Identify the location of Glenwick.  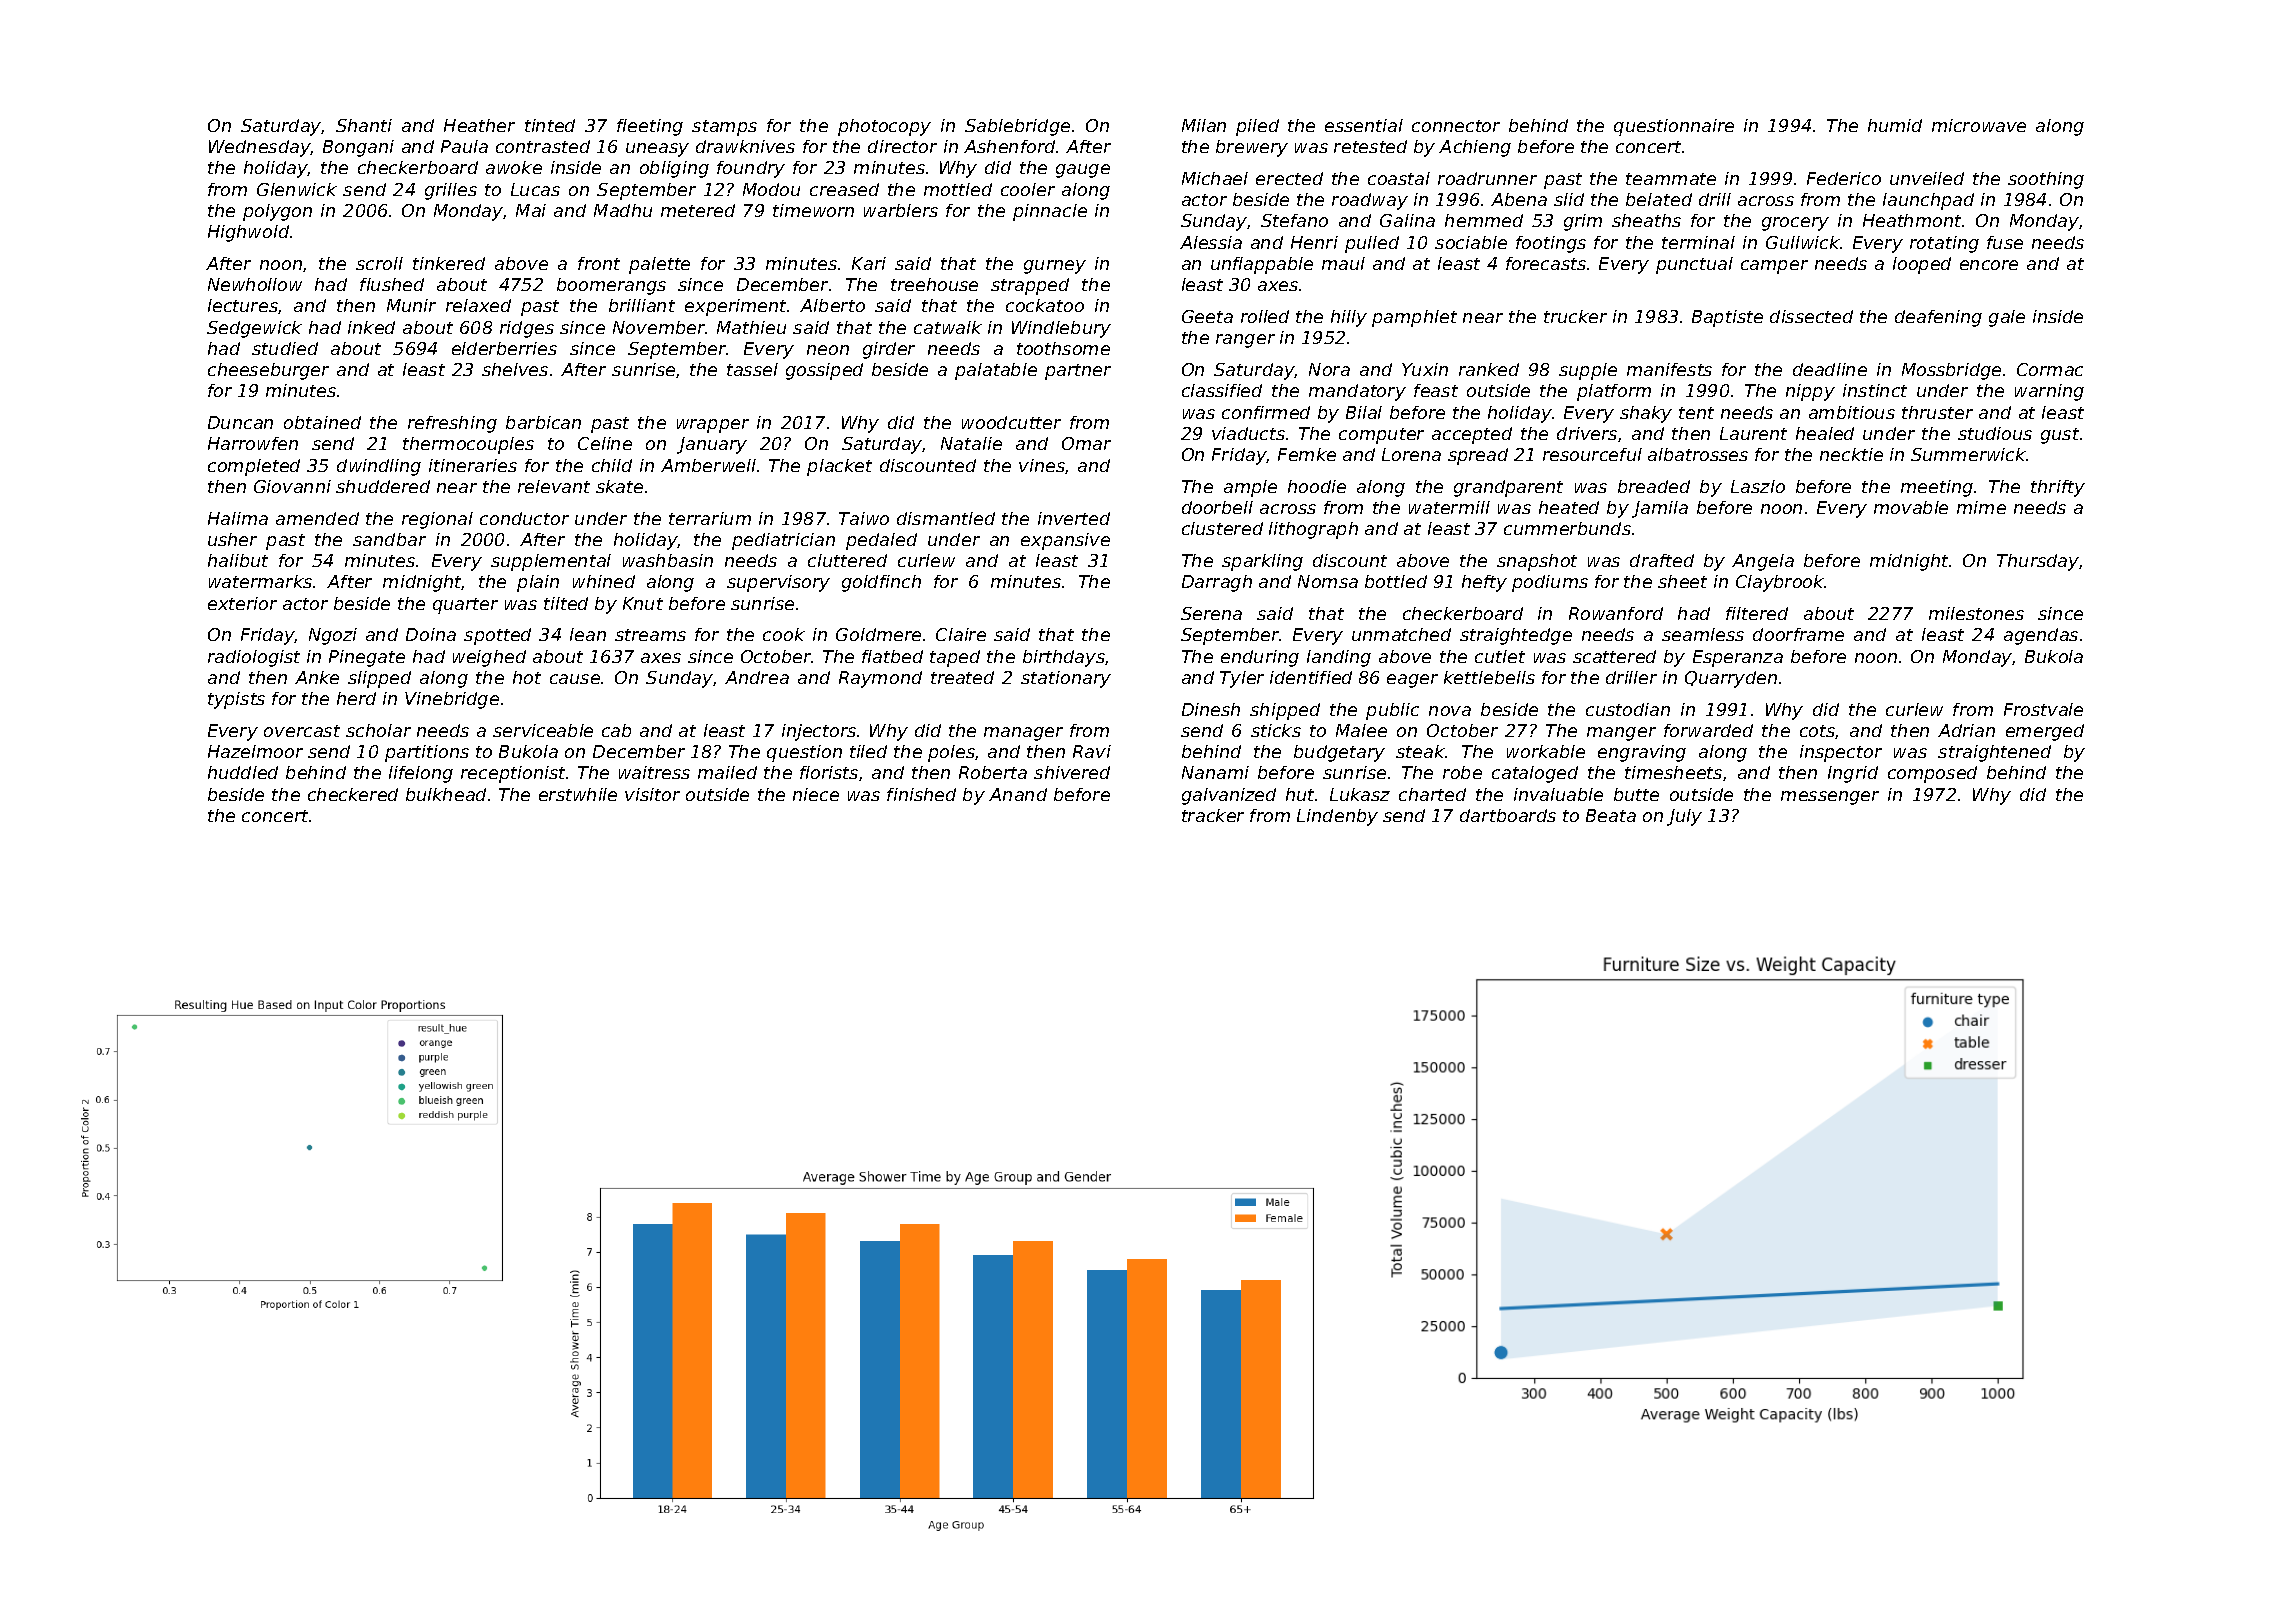
(297, 189).
